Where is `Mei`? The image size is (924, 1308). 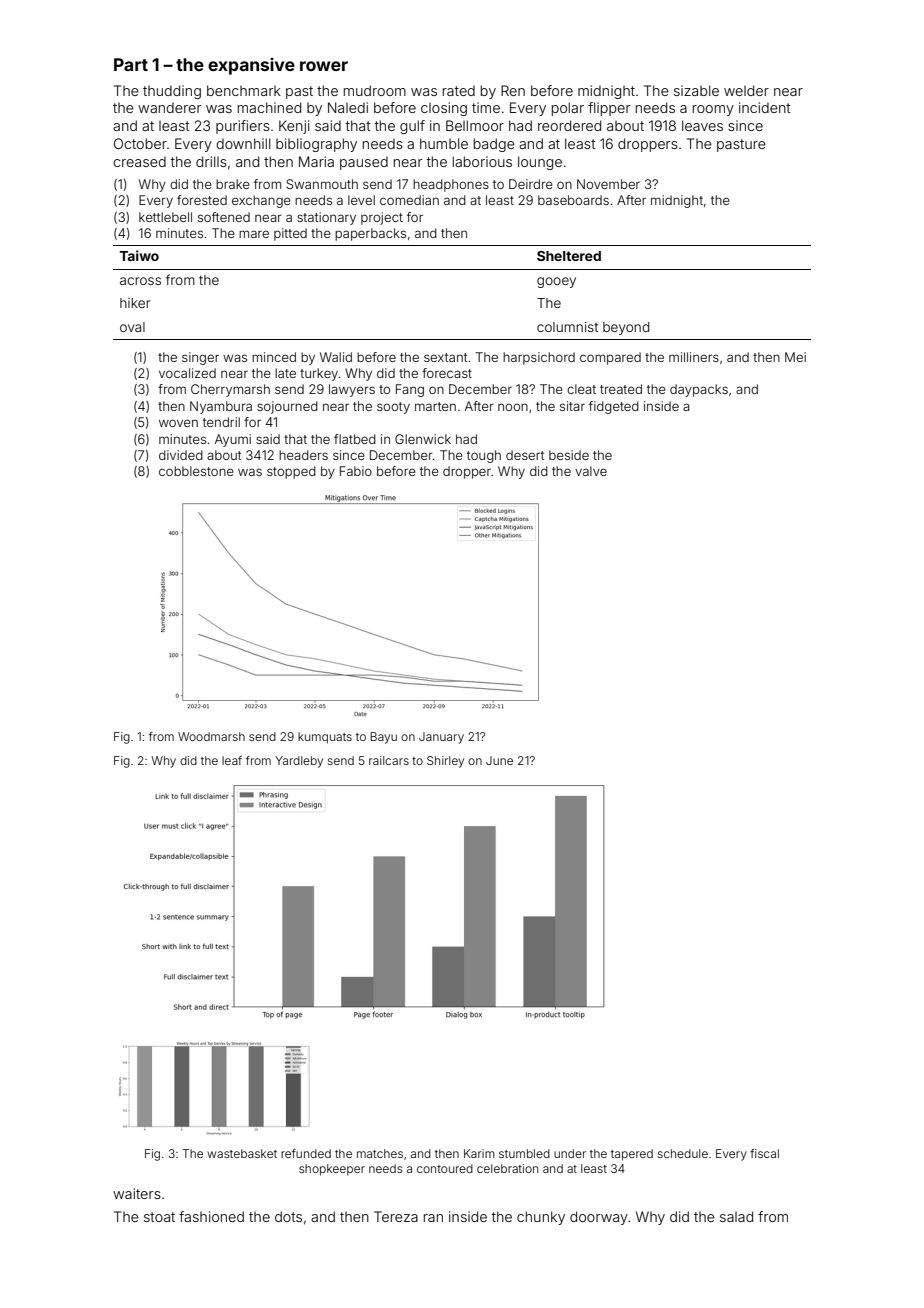
Mei is located at coordinates (795, 357).
